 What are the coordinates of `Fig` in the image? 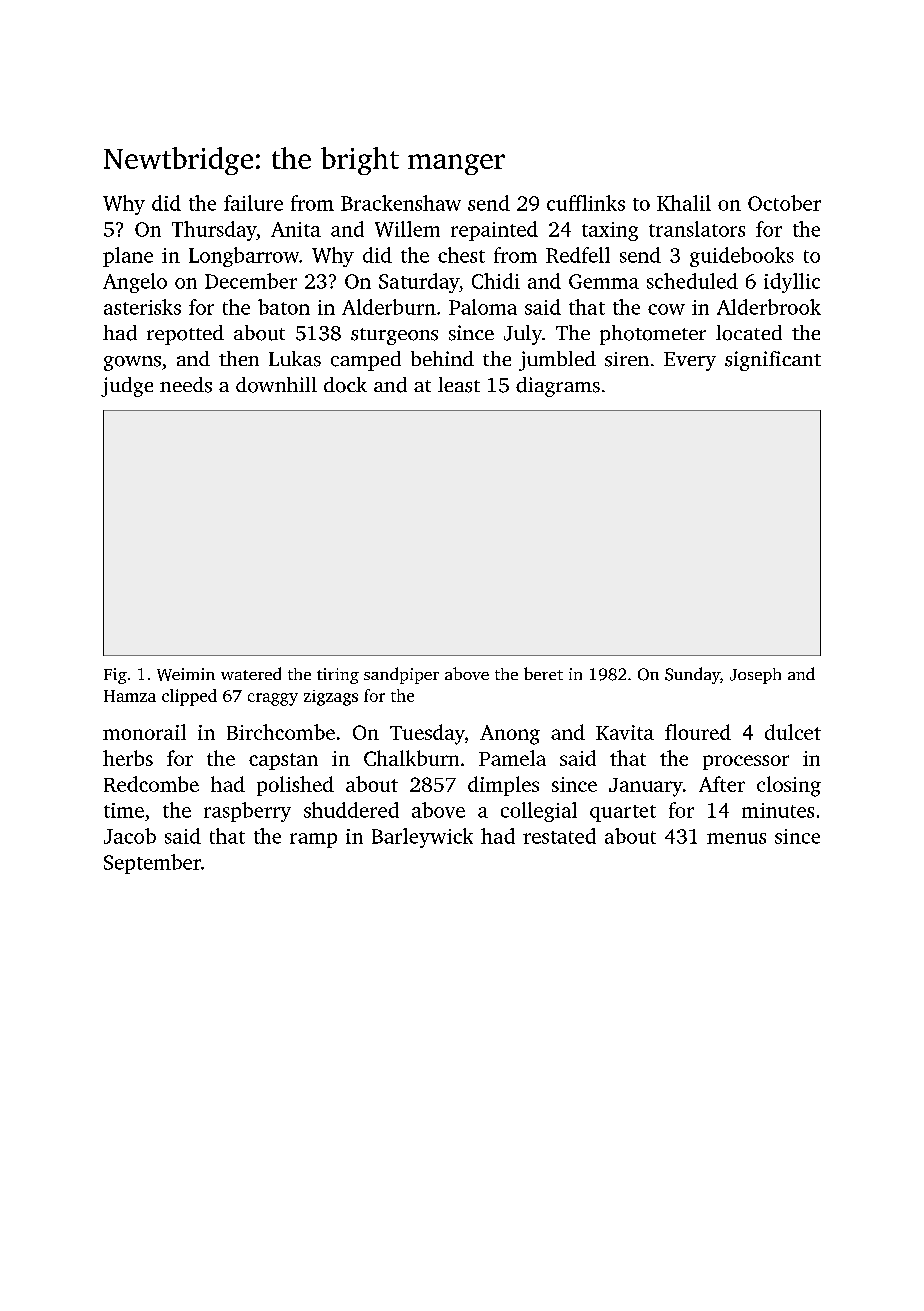 It's located at (115, 676).
